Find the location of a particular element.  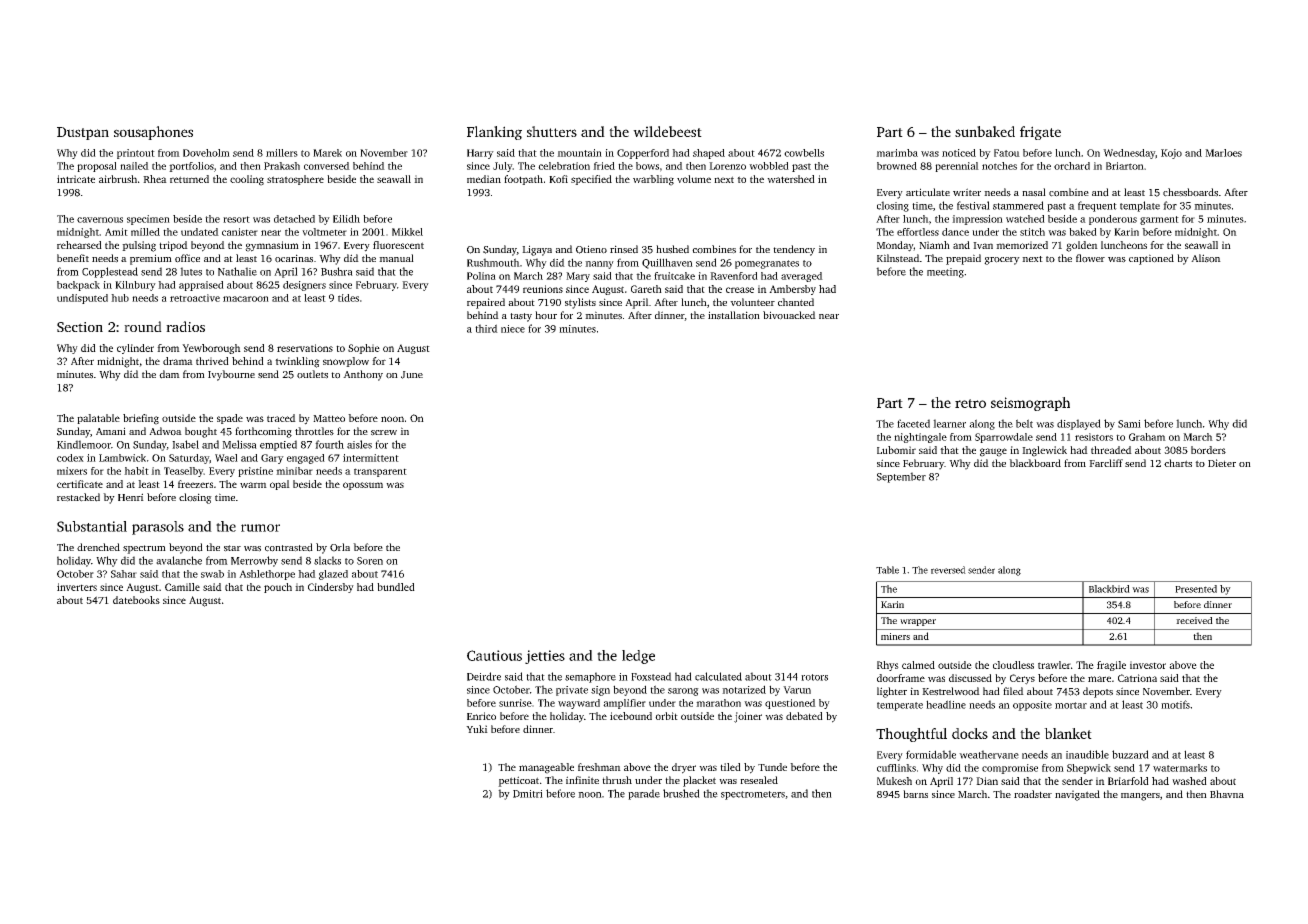

parade is located at coordinates (644, 794).
